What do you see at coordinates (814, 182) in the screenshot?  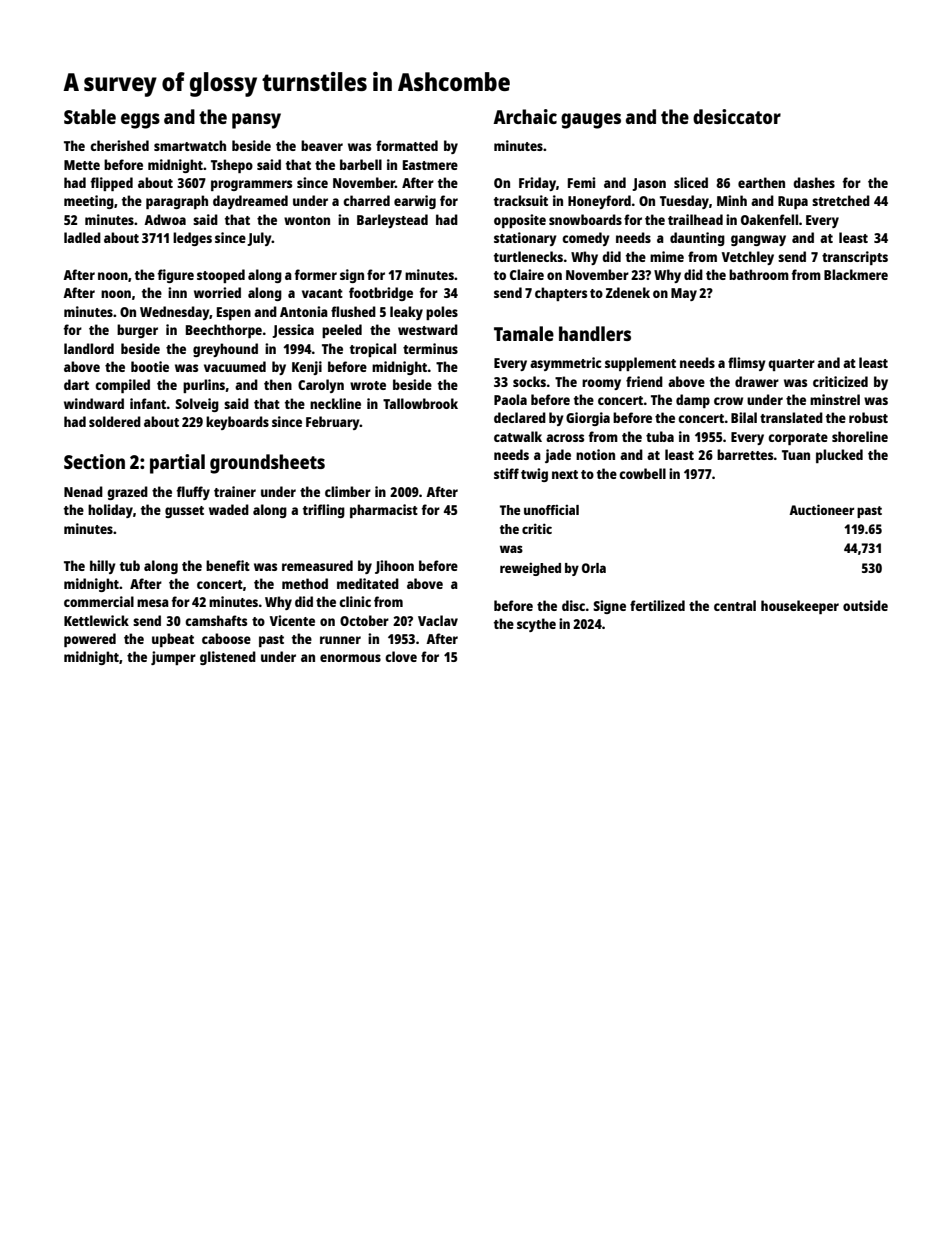 I see `dashes` at bounding box center [814, 182].
